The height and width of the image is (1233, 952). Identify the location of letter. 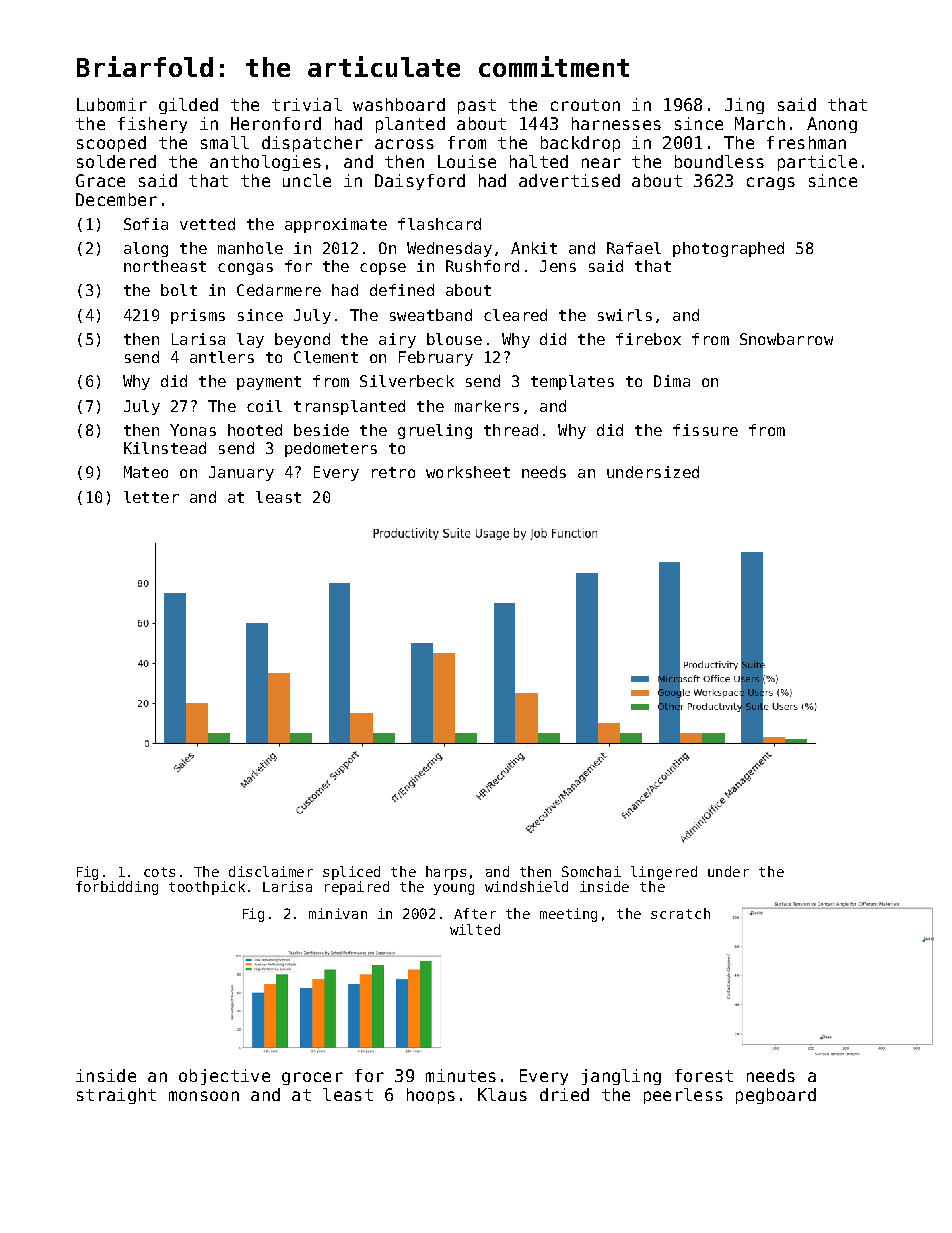
(151, 497).
